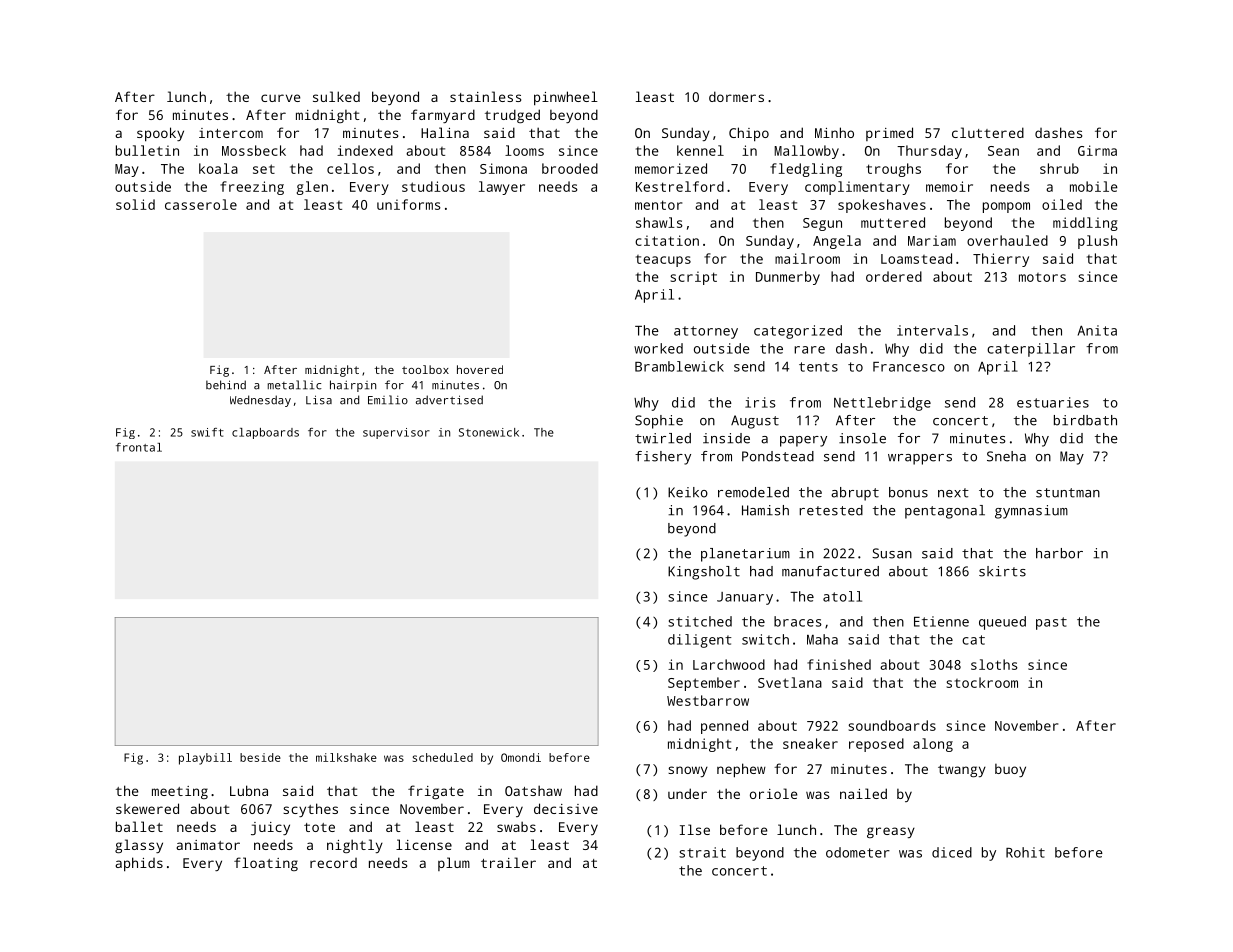 Image resolution: width=1233 pixels, height=952 pixels. I want to click on Bramblewick, so click(679, 366).
